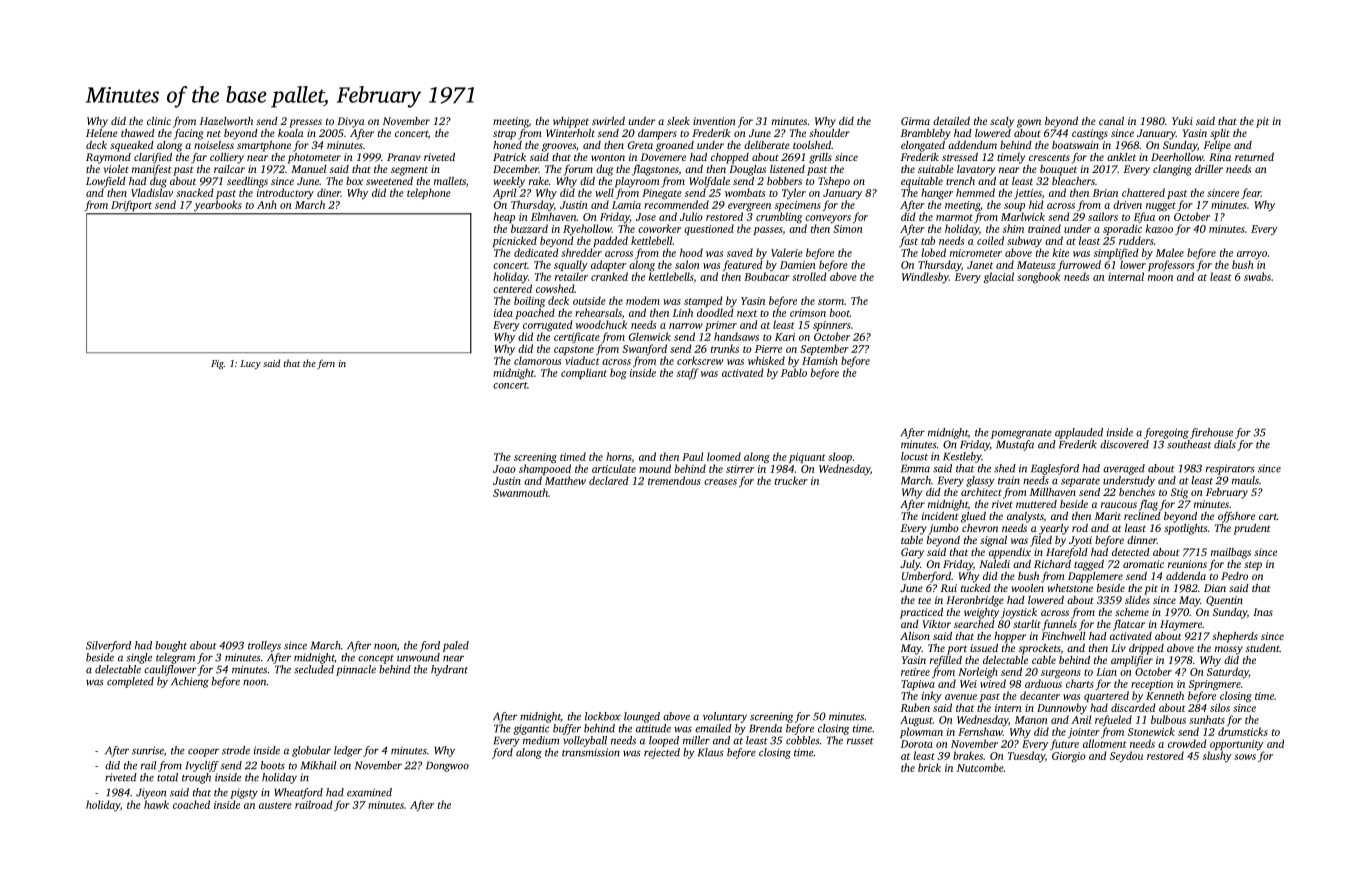  What do you see at coordinates (929, 767) in the image?
I see `brick` at bounding box center [929, 767].
